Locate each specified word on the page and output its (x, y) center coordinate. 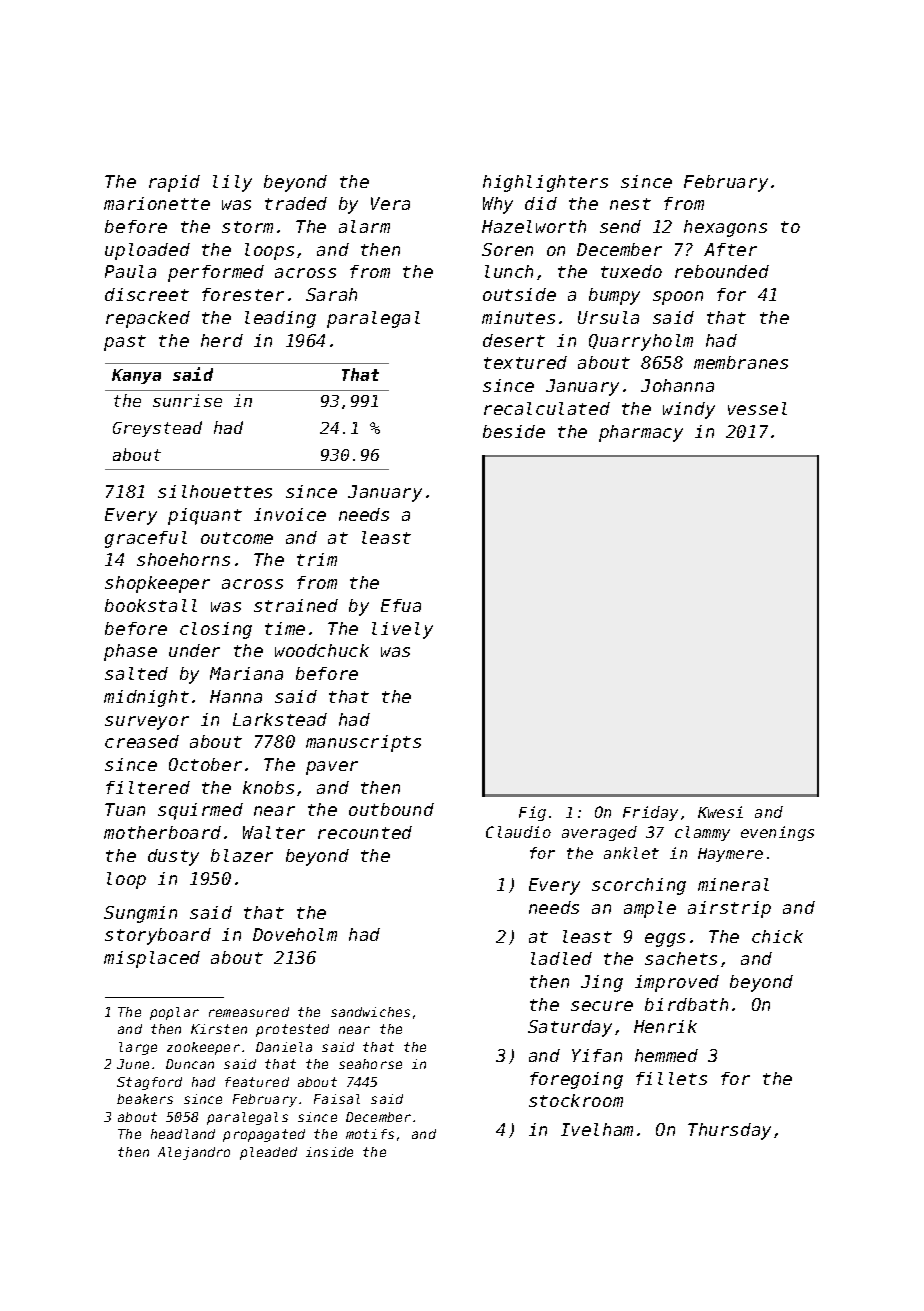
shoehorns (183, 559)
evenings (777, 833)
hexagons (725, 228)
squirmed (200, 811)
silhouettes (215, 491)
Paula (130, 271)
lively (402, 630)
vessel (757, 408)
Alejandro (194, 1153)
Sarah (331, 294)
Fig (532, 813)
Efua (401, 605)
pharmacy (641, 433)
